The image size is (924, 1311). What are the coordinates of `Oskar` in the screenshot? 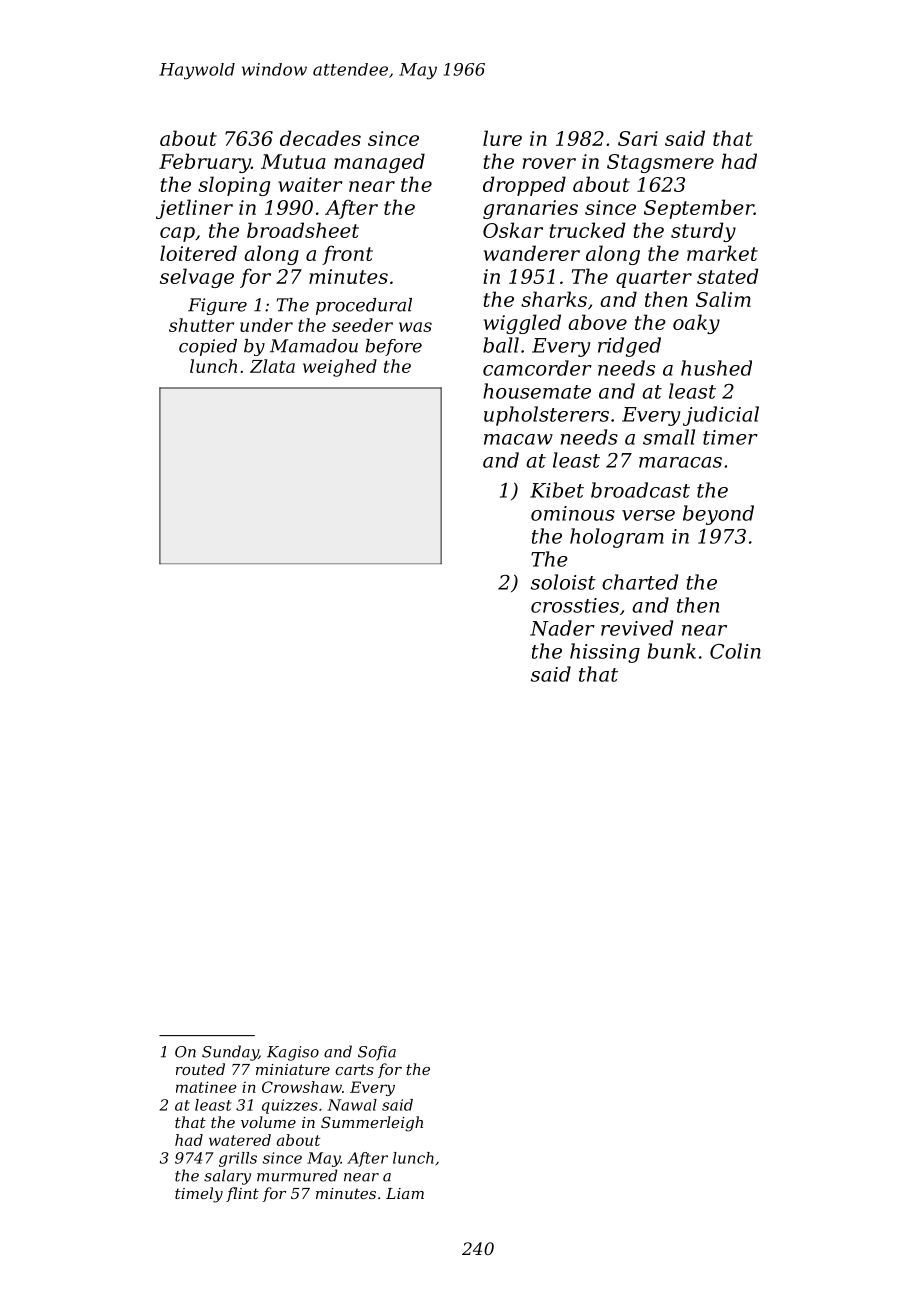 It's located at (513, 230).
